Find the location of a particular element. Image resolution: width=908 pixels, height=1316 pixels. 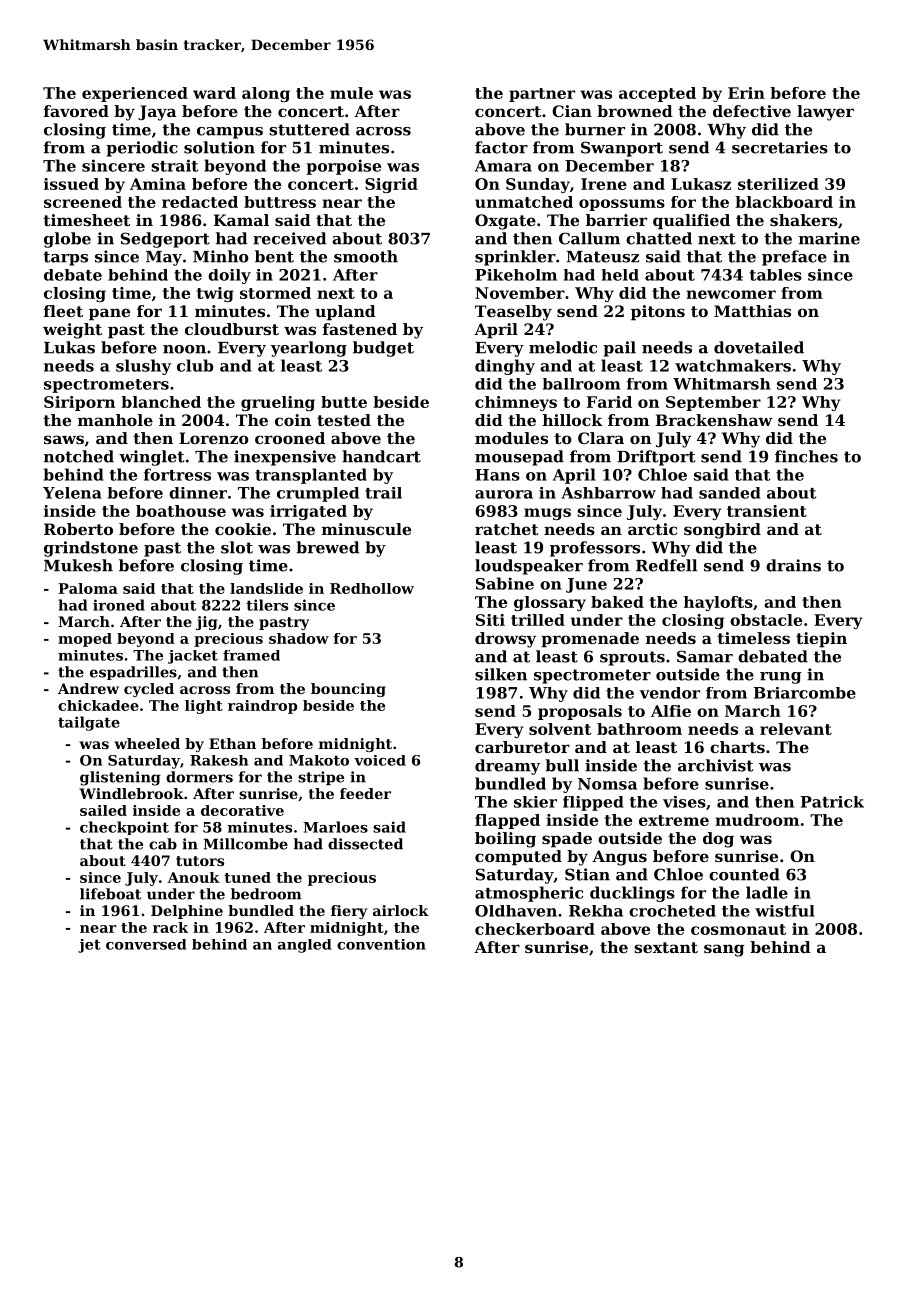

songbird is located at coordinates (722, 531).
